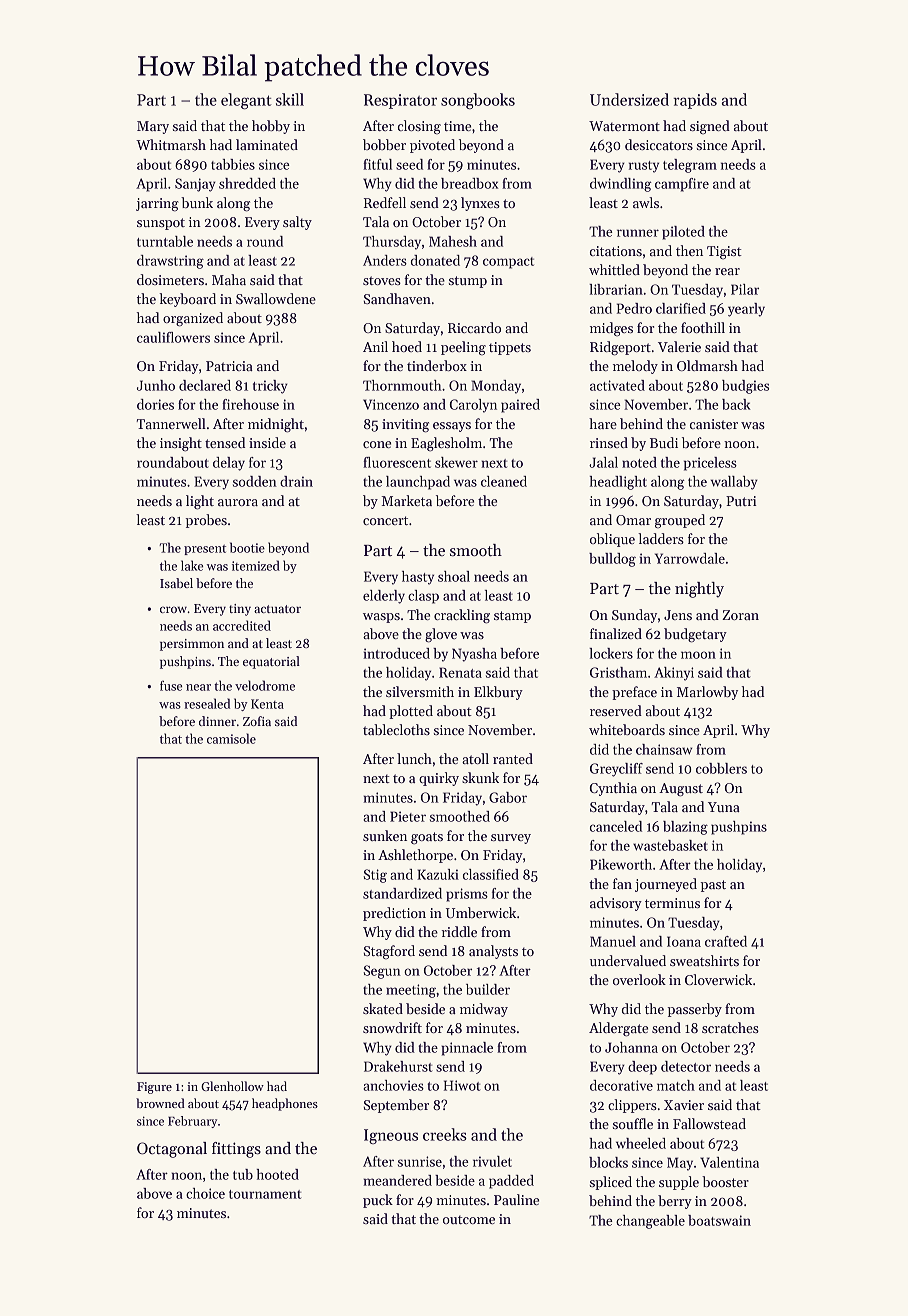 This screenshot has height=1316, width=908. What do you see at coordinates (231, 738) in the screenshot?
I see `camisole` at bounding box center [231, 738].
